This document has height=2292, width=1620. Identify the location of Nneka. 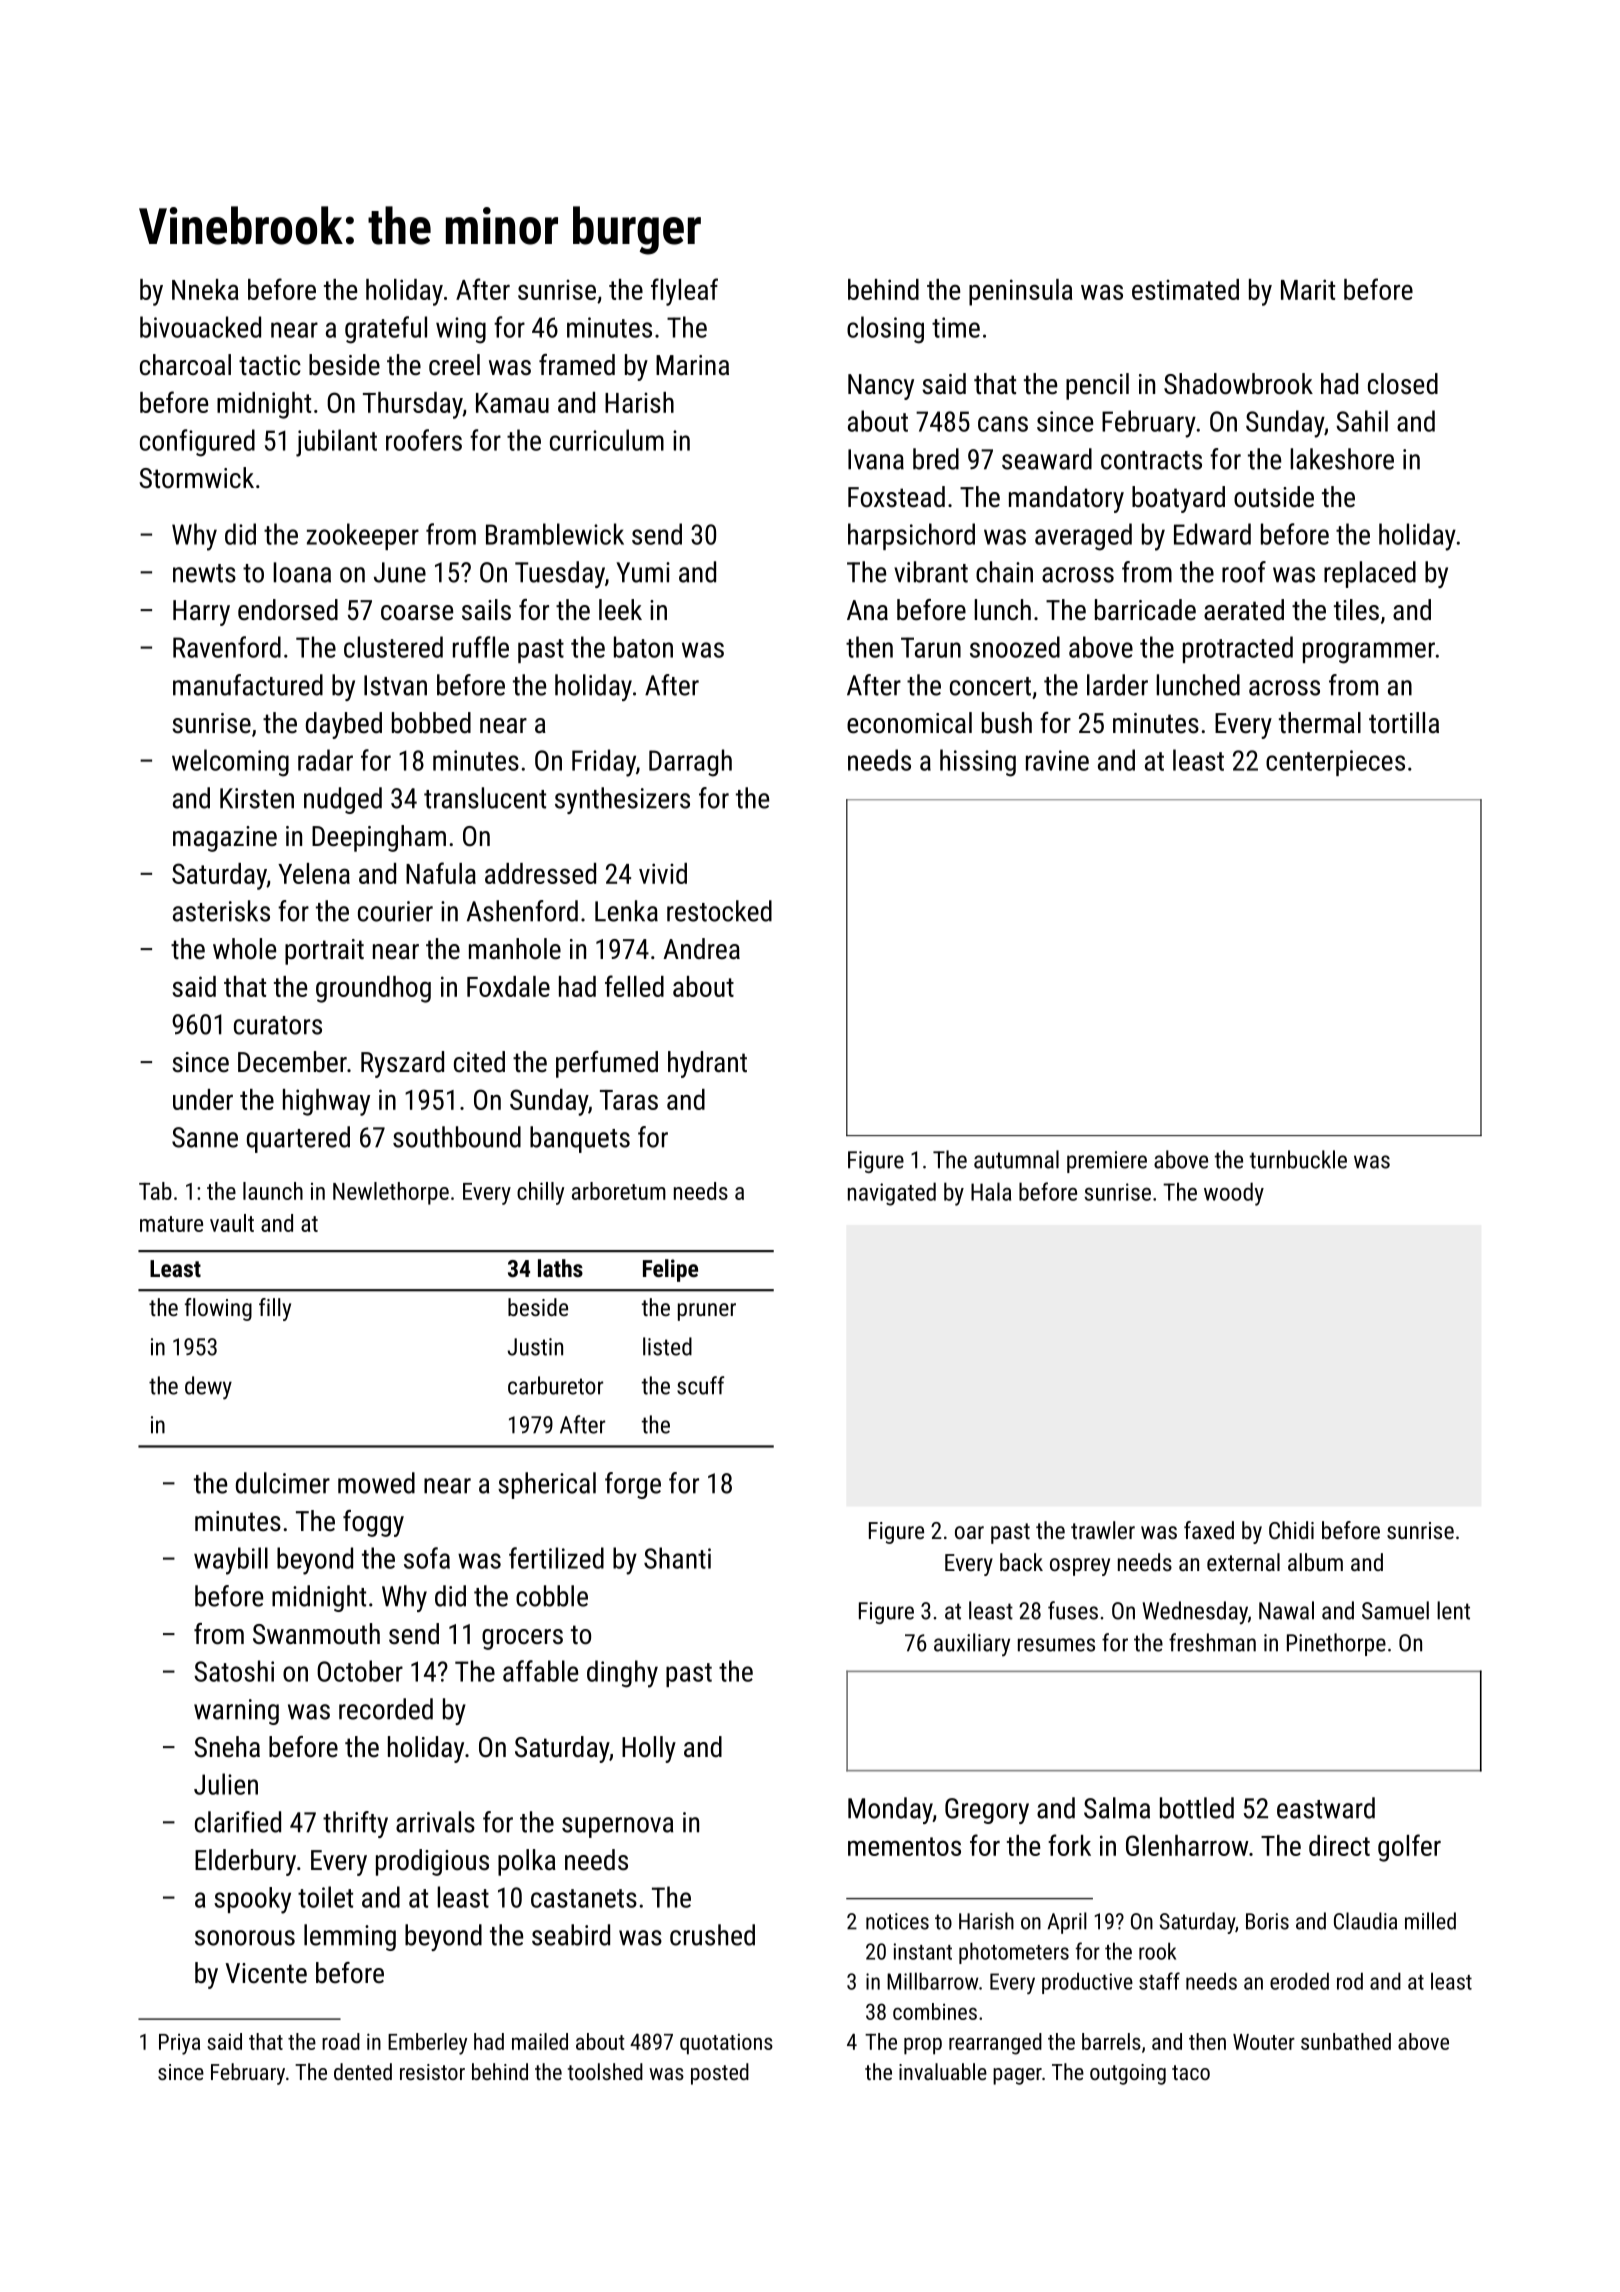
(205, 289).
